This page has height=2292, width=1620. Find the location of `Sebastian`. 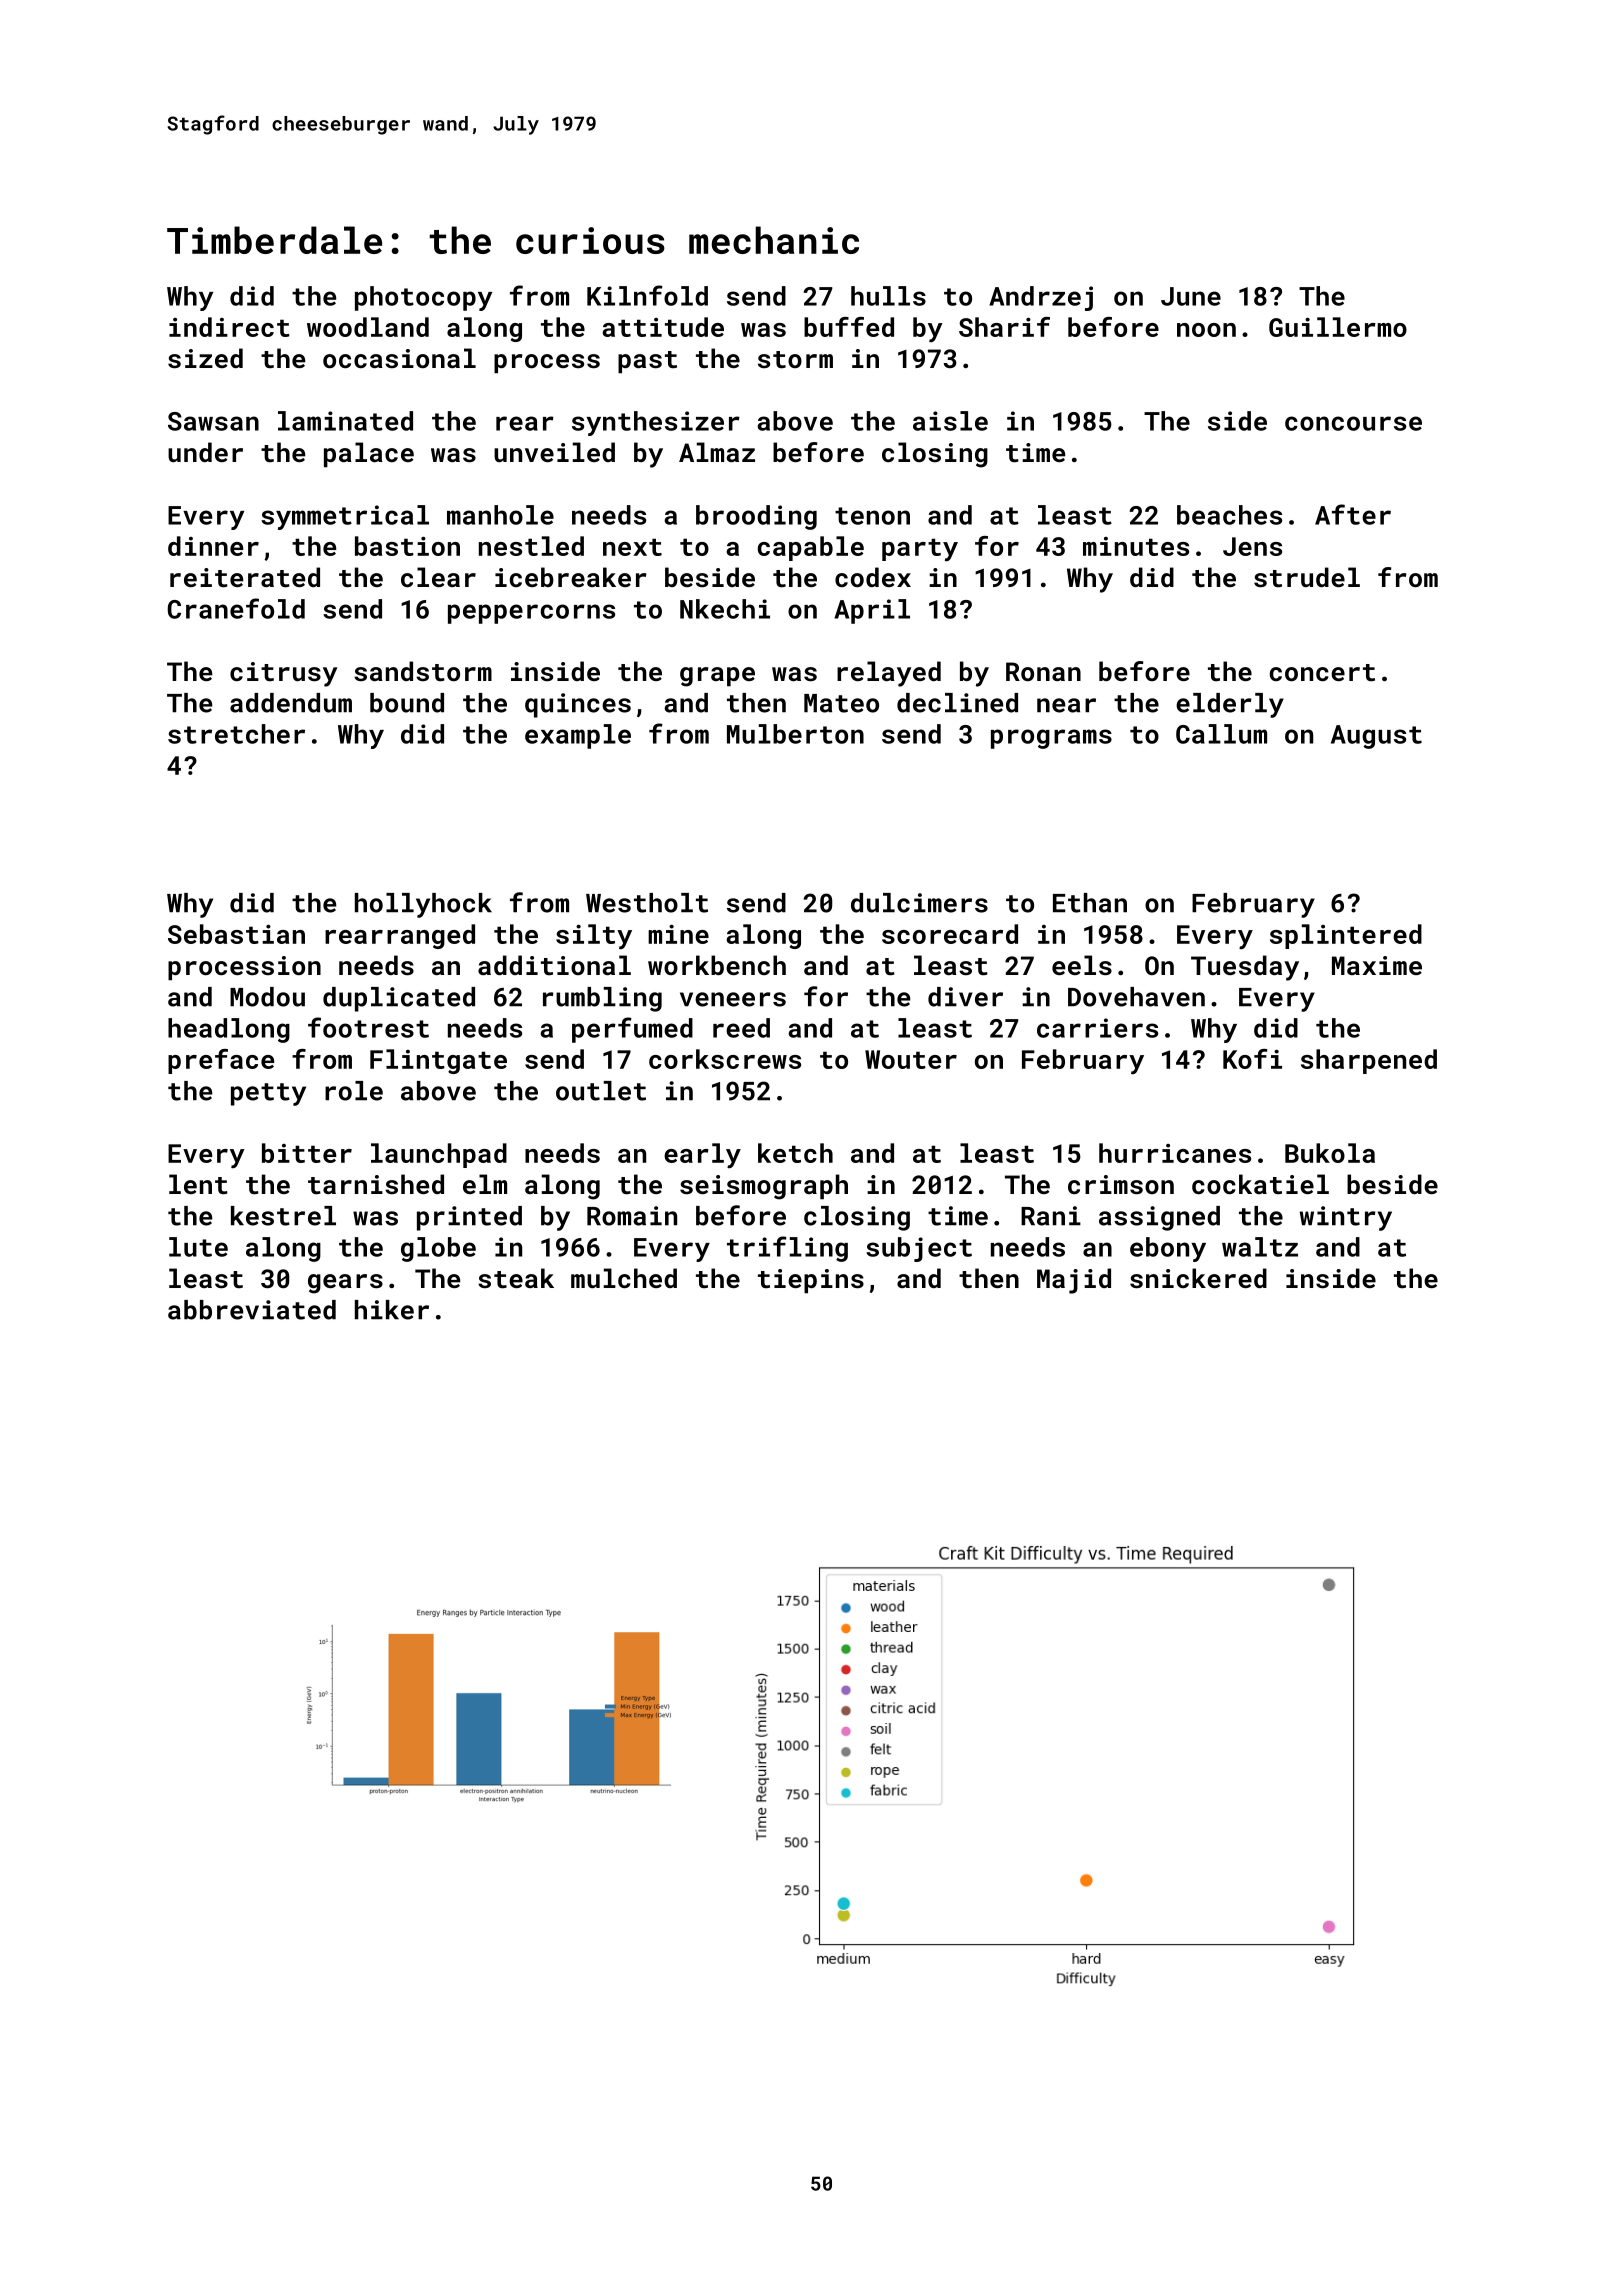

Sebastian is located at coordinates (236, 934).
